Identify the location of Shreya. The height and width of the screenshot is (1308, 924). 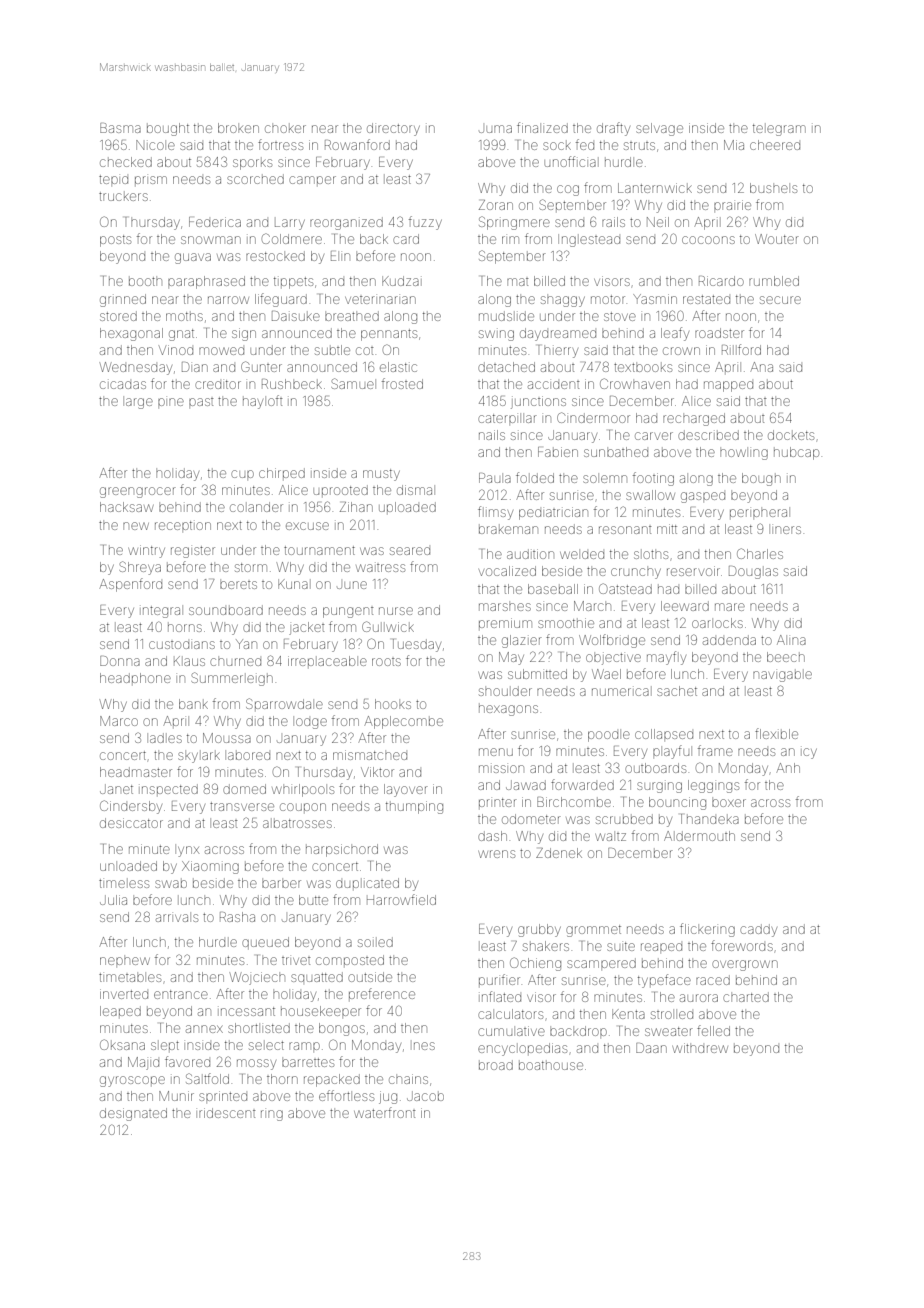
(140, 568).
